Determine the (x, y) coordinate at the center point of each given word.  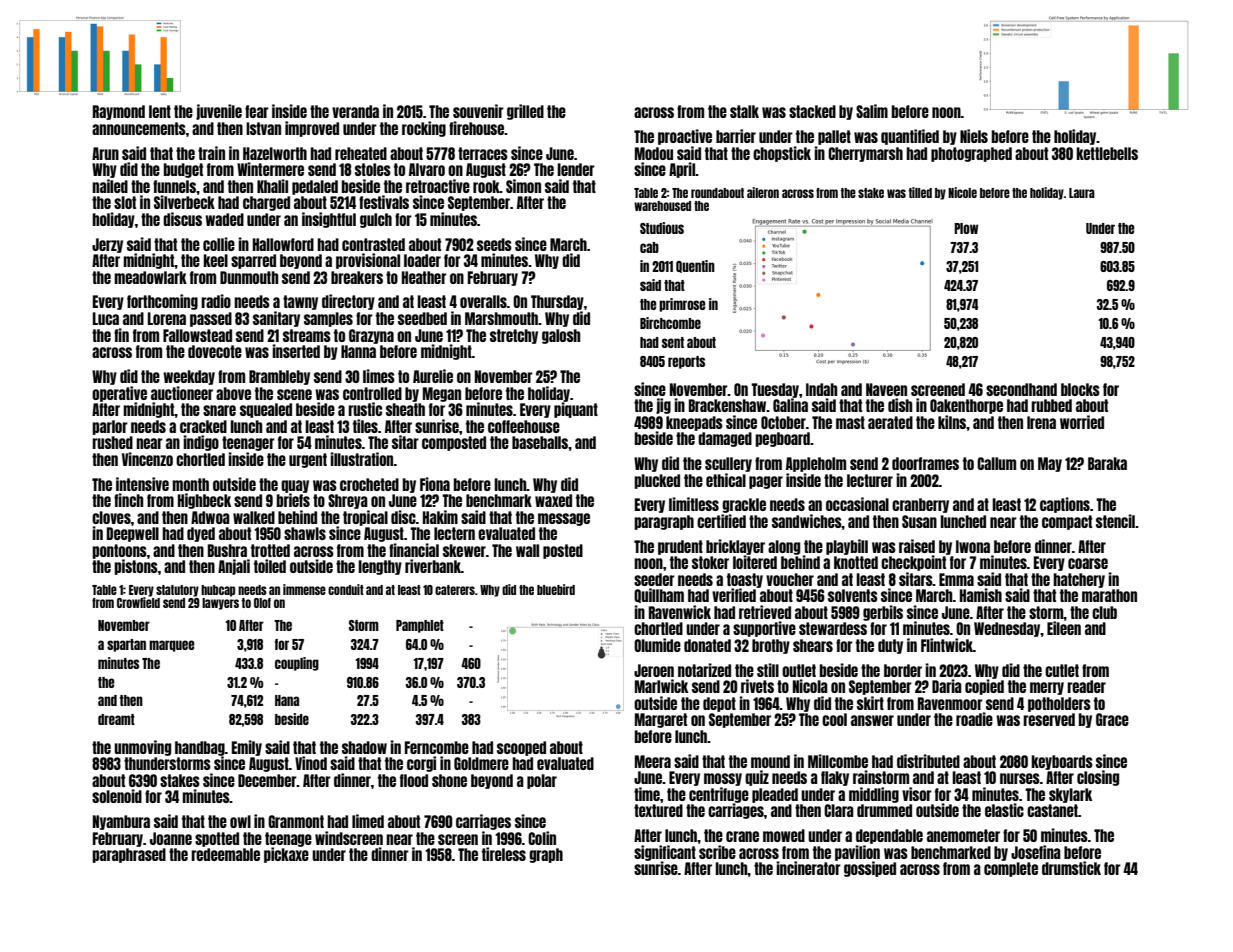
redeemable (225, 854)
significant (665, 853)
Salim (872, 111)
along (784, 547)
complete (1011, 869)
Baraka (1107, 463)
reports (686, 362)
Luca (106, 318)
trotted (270, 550)
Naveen (886, 389)
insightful (329, 220)
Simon (523, 186)
